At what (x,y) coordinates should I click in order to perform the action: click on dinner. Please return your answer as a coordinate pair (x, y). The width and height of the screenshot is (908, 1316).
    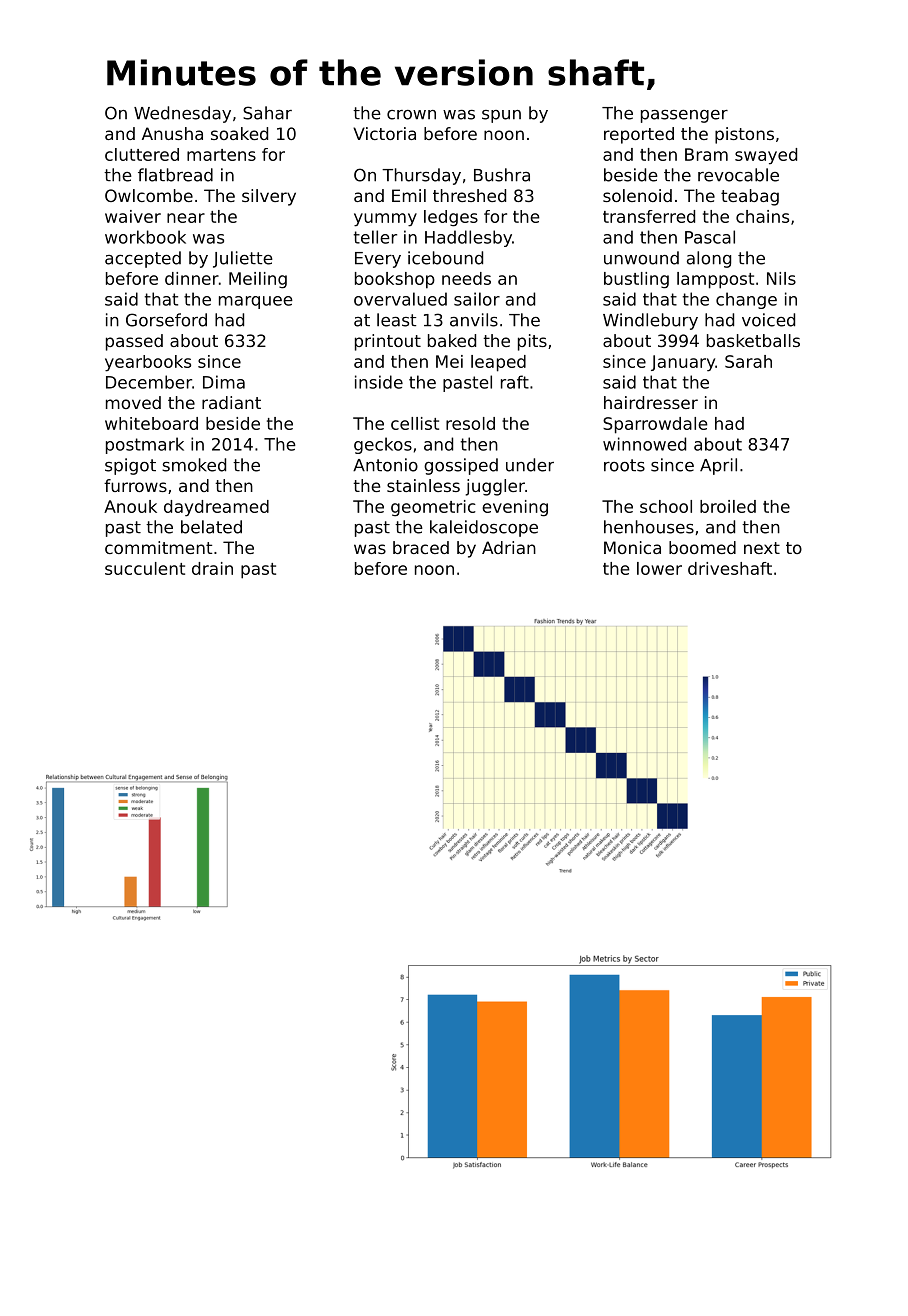
    Looking at the image, I should click on (192, 278).
